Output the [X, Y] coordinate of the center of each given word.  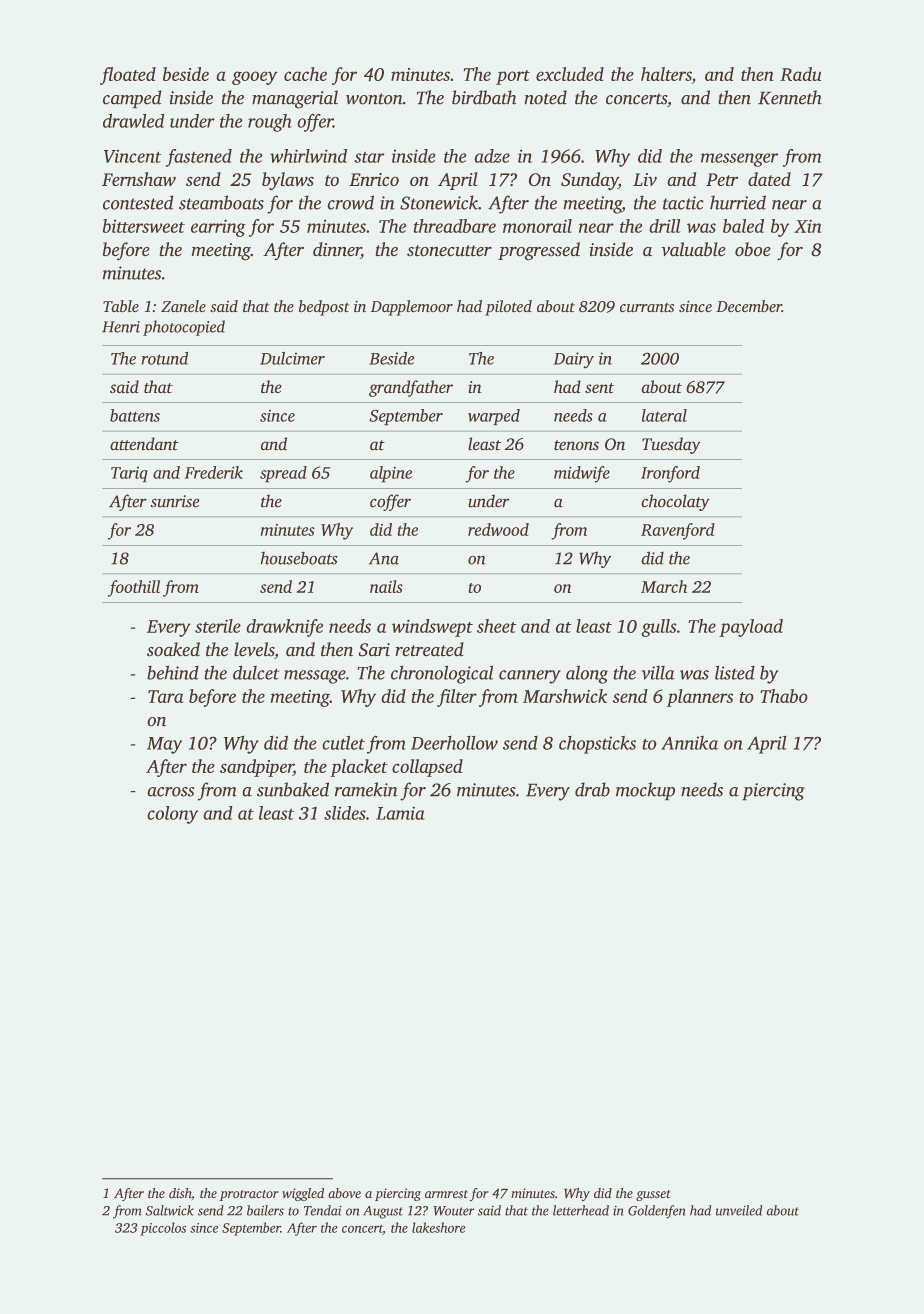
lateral [664, 415]
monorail [537, 226]
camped [132, 99]
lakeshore [438, 1227]
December [749, 306]
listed [735, 672]
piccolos [163, 1229]
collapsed [427, 768]
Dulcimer [292, 358]
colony [172, 815]
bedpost [324, 308]
